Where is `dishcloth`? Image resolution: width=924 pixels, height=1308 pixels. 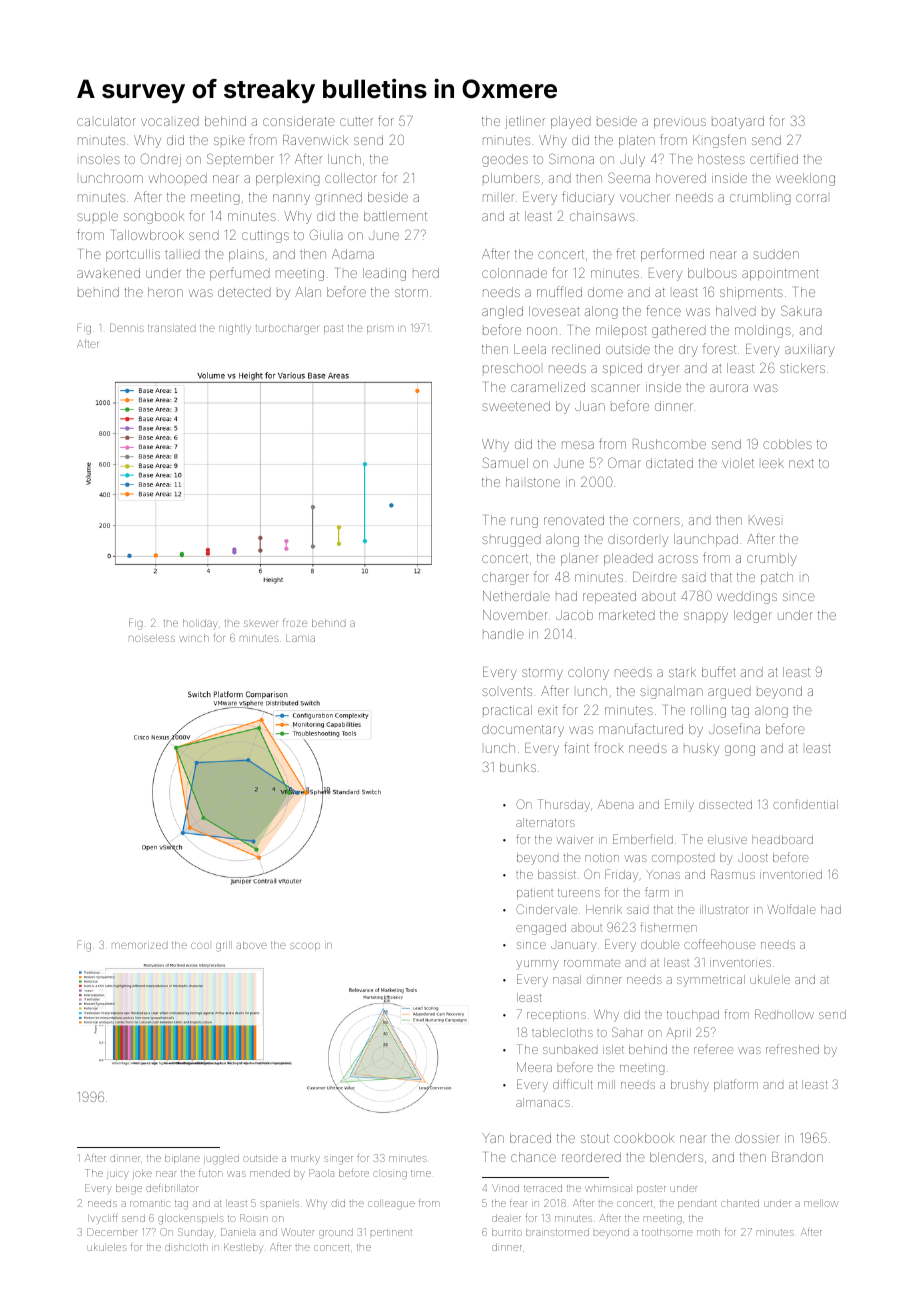
dishcloth is located at coordinates (186, 1247).
